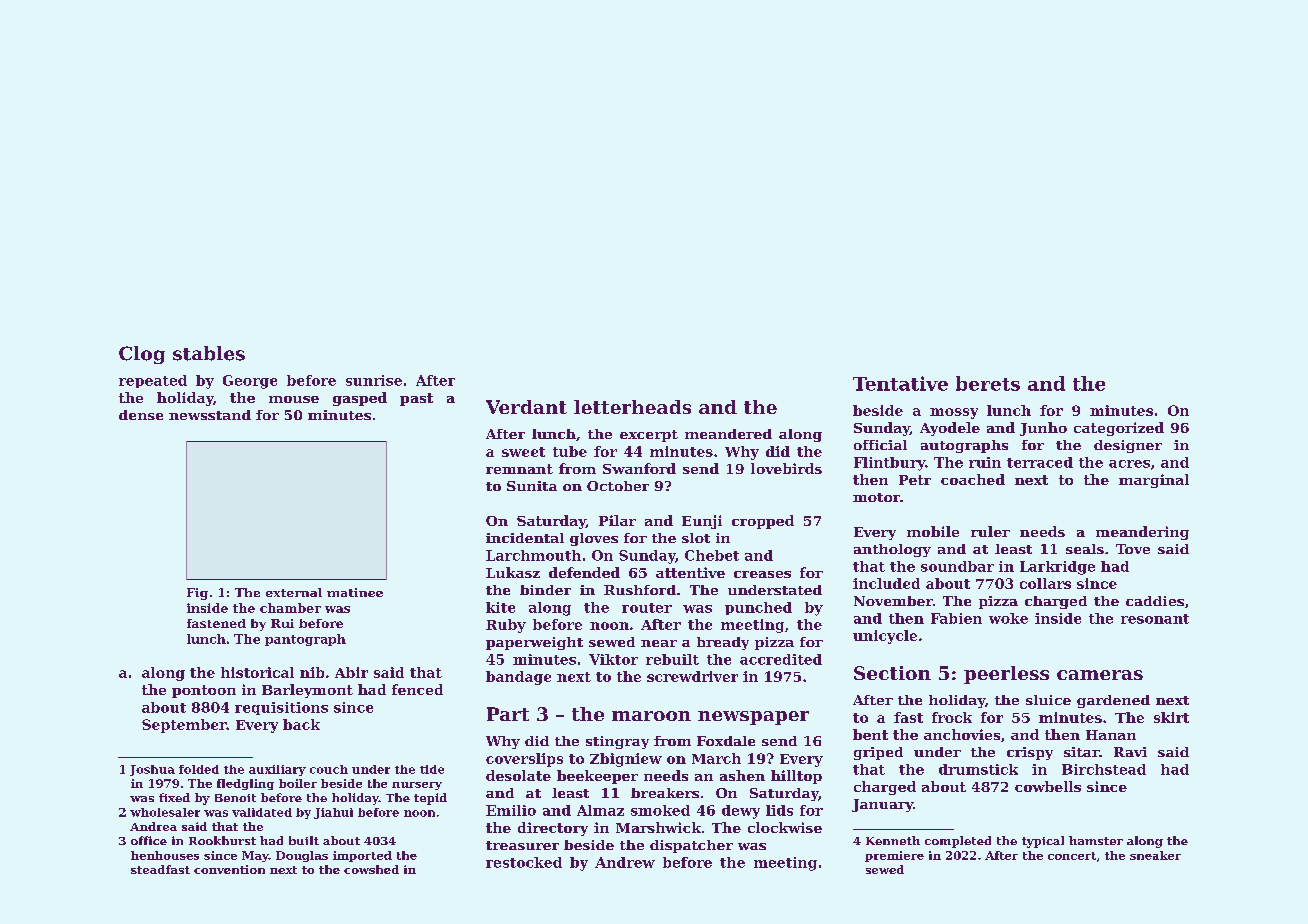  What do you see at coordinates (149, 840) in the page?
I see `office` at bounding box center [149, 840].
